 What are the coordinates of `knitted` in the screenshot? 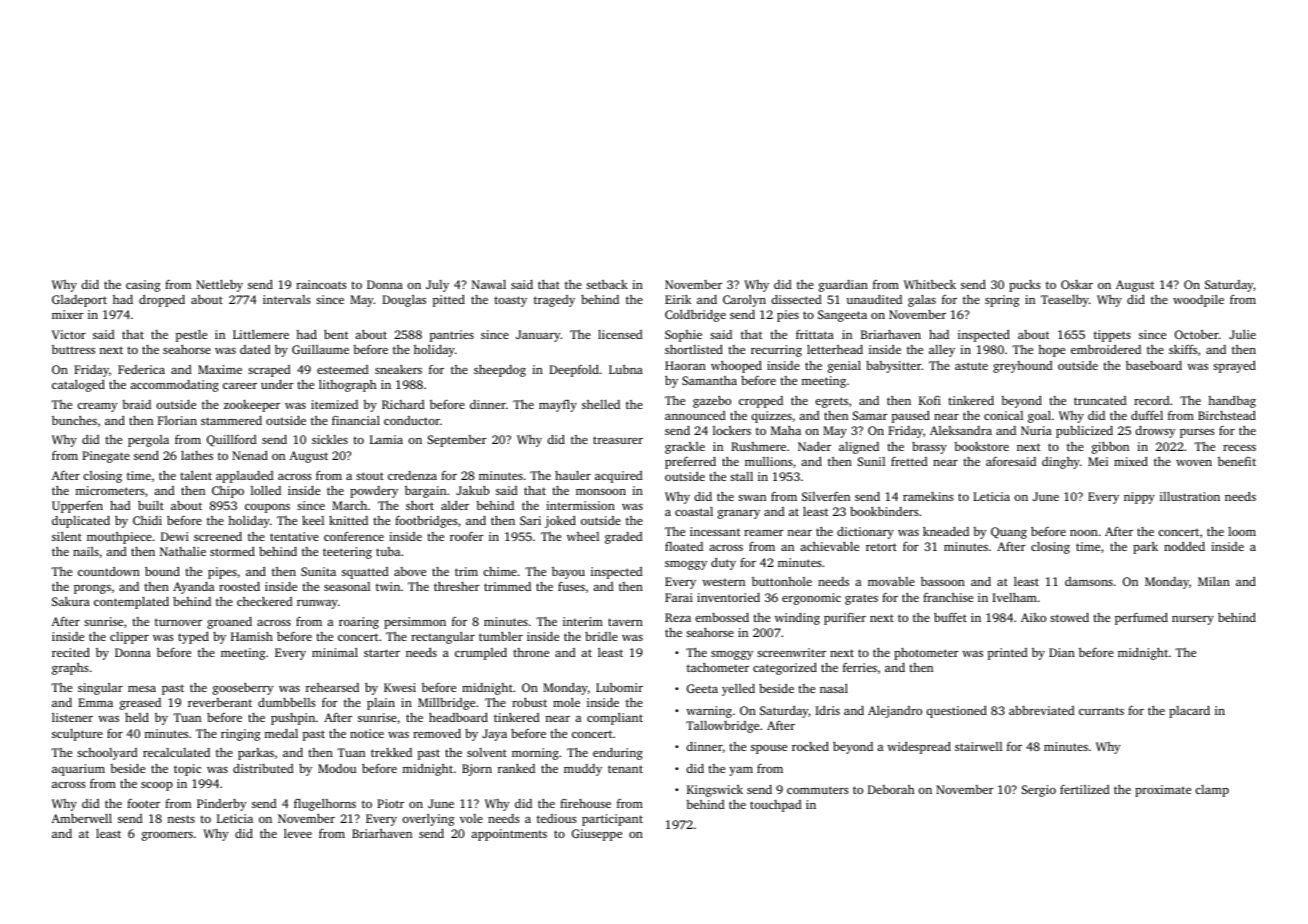 It's located at (348, 520).
